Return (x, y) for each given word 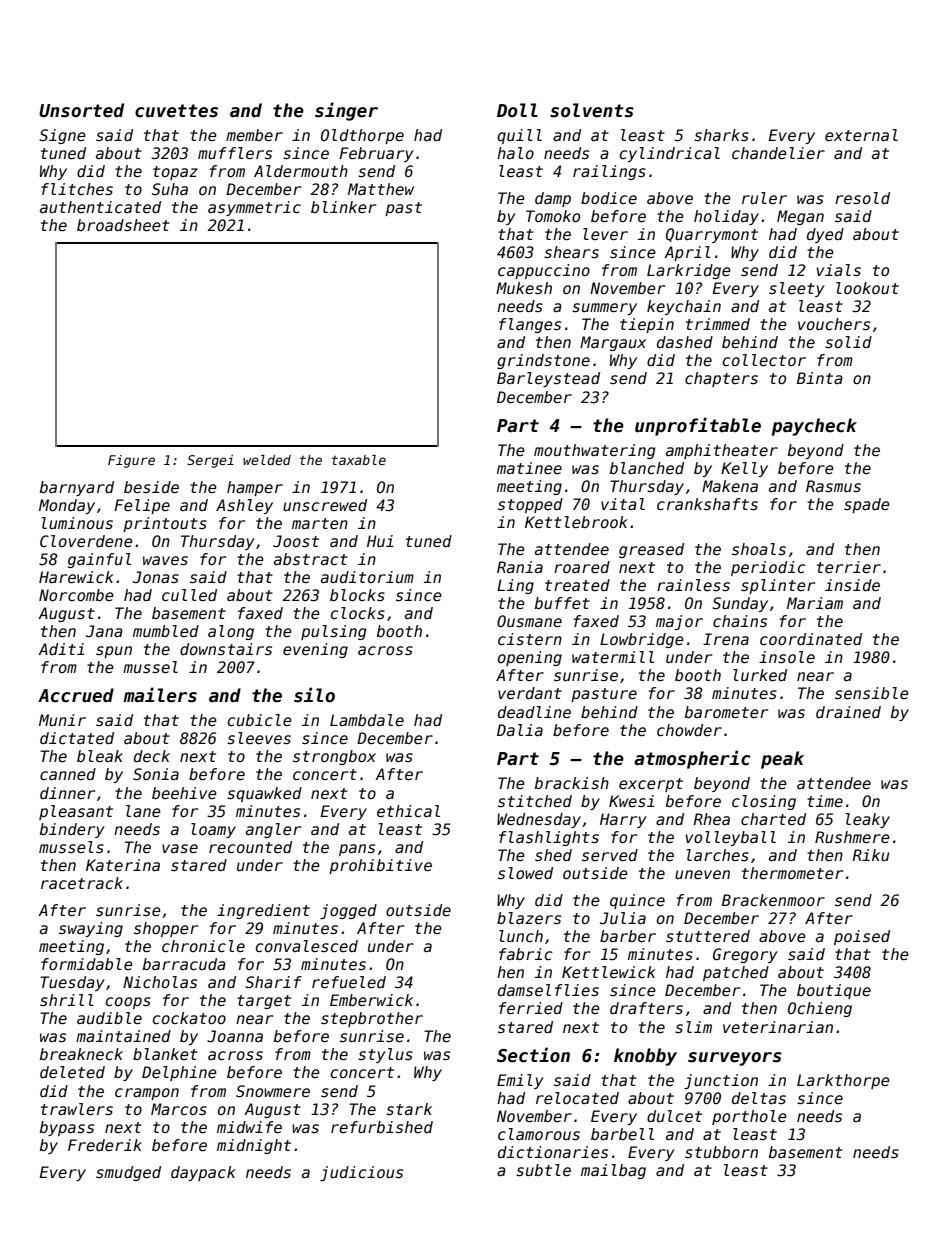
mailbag (613, 1171)
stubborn (721, 1152)
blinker (343, 207)
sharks (721, 135)
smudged (128, 1173)
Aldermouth (301, 171)
